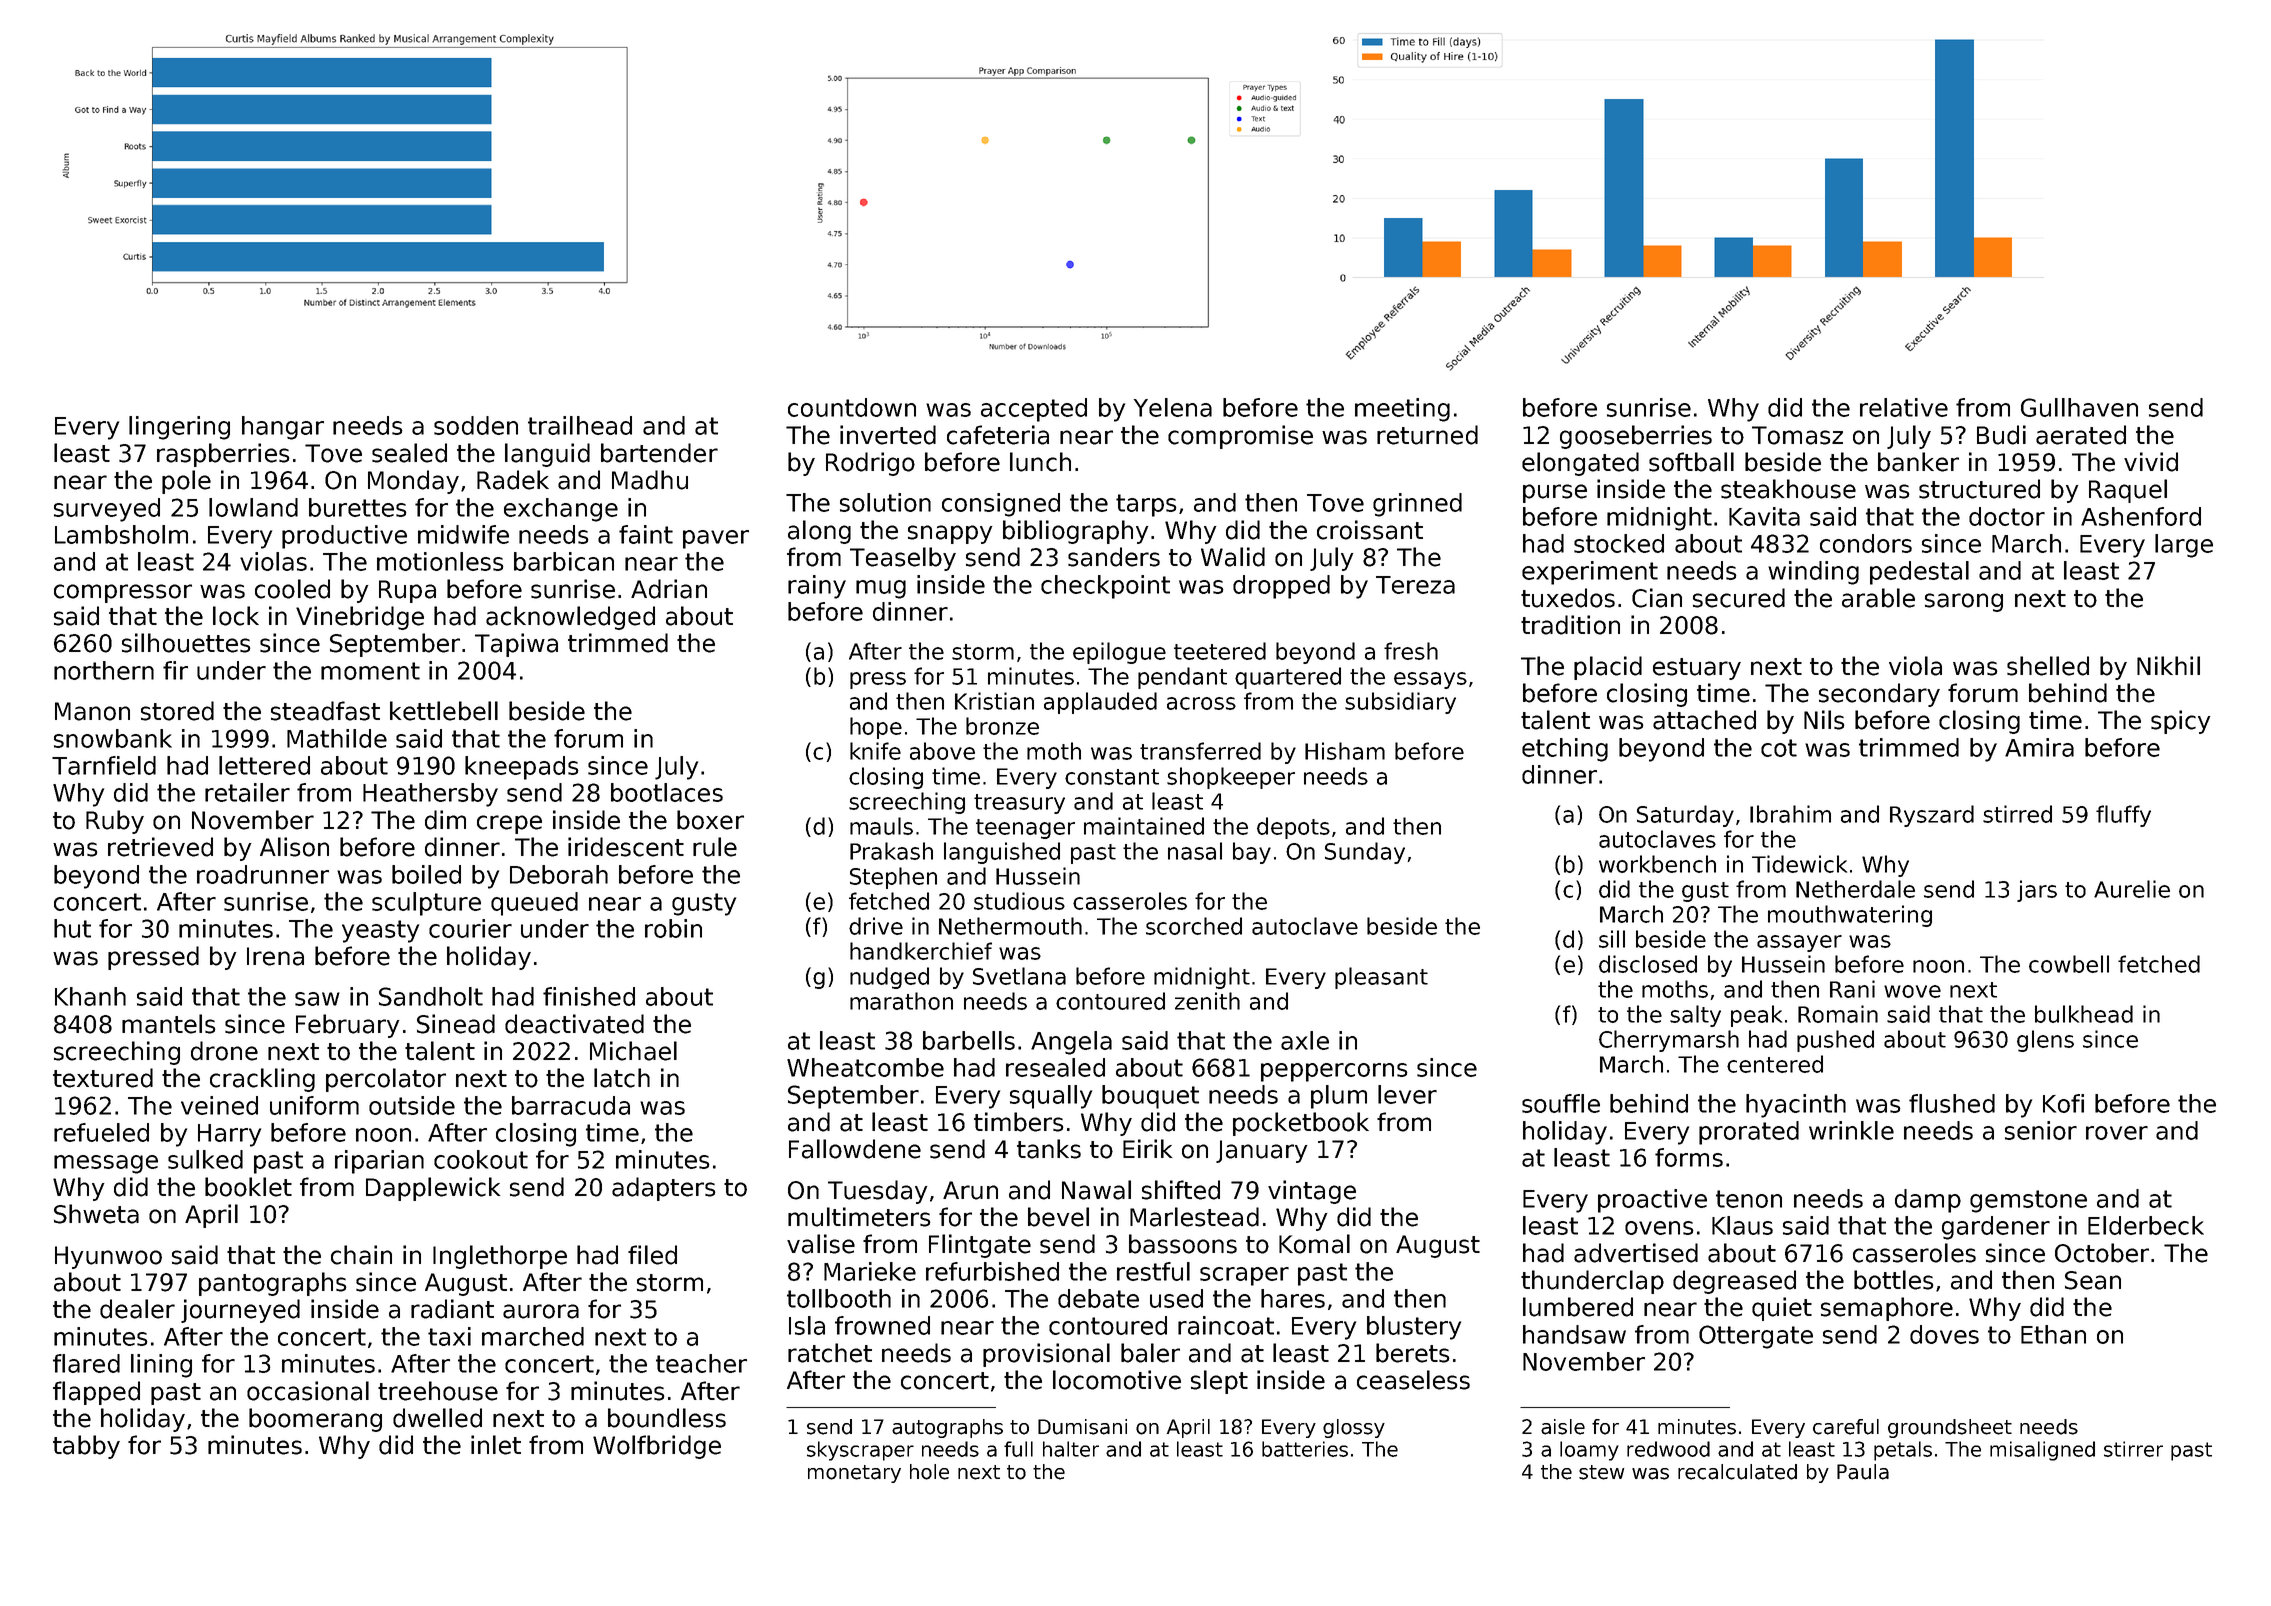 This screenshot has height=1606, width=2271. I want to click on relative, so click(1904, 407).
